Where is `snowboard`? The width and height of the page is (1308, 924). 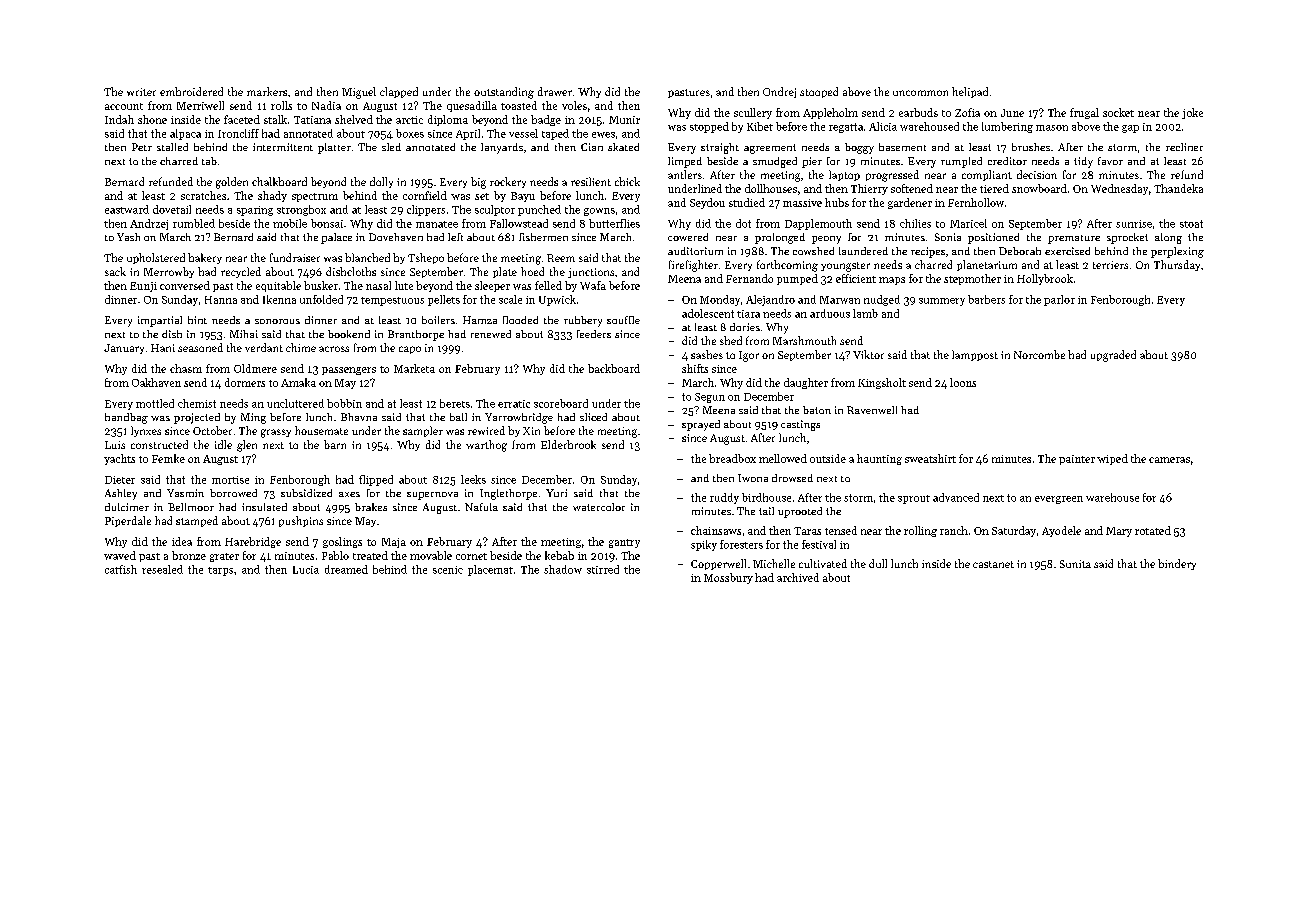
snowboard is located at coordinates (1039, 188).
